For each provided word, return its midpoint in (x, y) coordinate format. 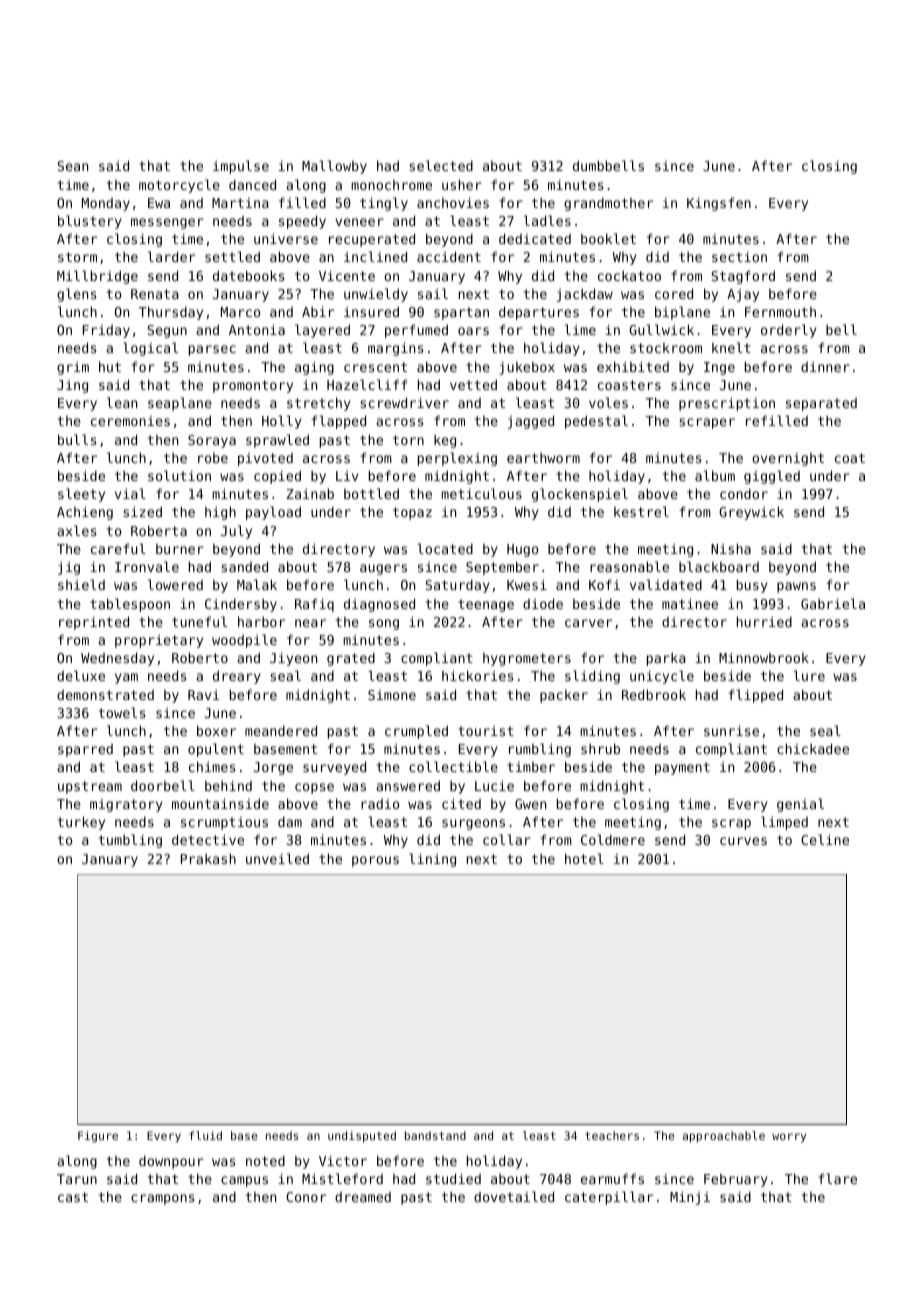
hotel (584, 858)
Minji (690, 1198)
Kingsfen (719, 204)
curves (743, 841)
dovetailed (514, 1196)
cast (73, 1197)
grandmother (608, 204)
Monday (106, 204)
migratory (126, 805)
